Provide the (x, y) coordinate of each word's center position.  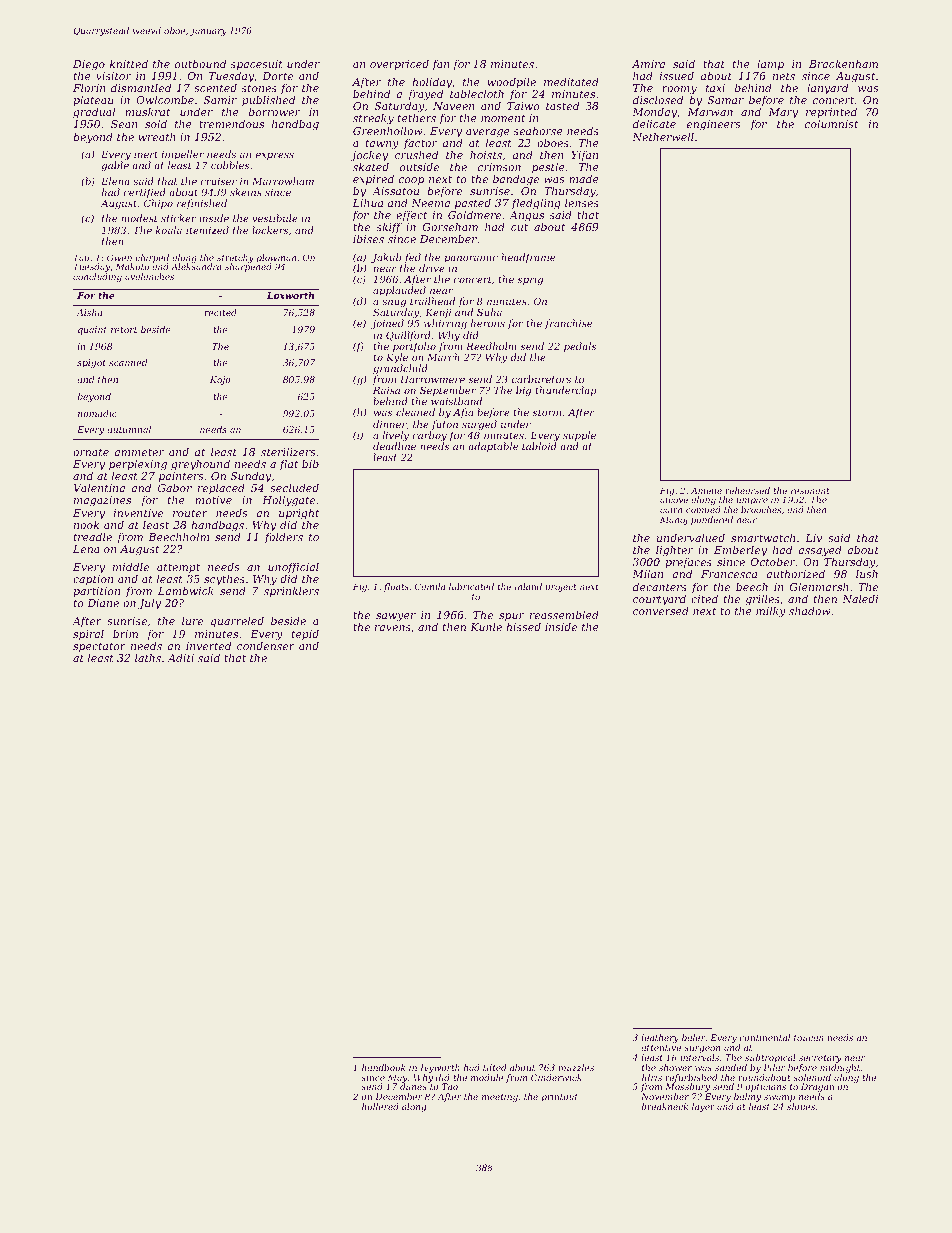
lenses (582, 203)
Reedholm (491, 346)
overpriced (399, 64)
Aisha (90, 312)
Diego (89, 66)
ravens (393, 628)
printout (560, 1097)
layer (703, 1107)
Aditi (180, 657)
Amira (648, 64)
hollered (380, 1106)
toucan (809, 1038)
